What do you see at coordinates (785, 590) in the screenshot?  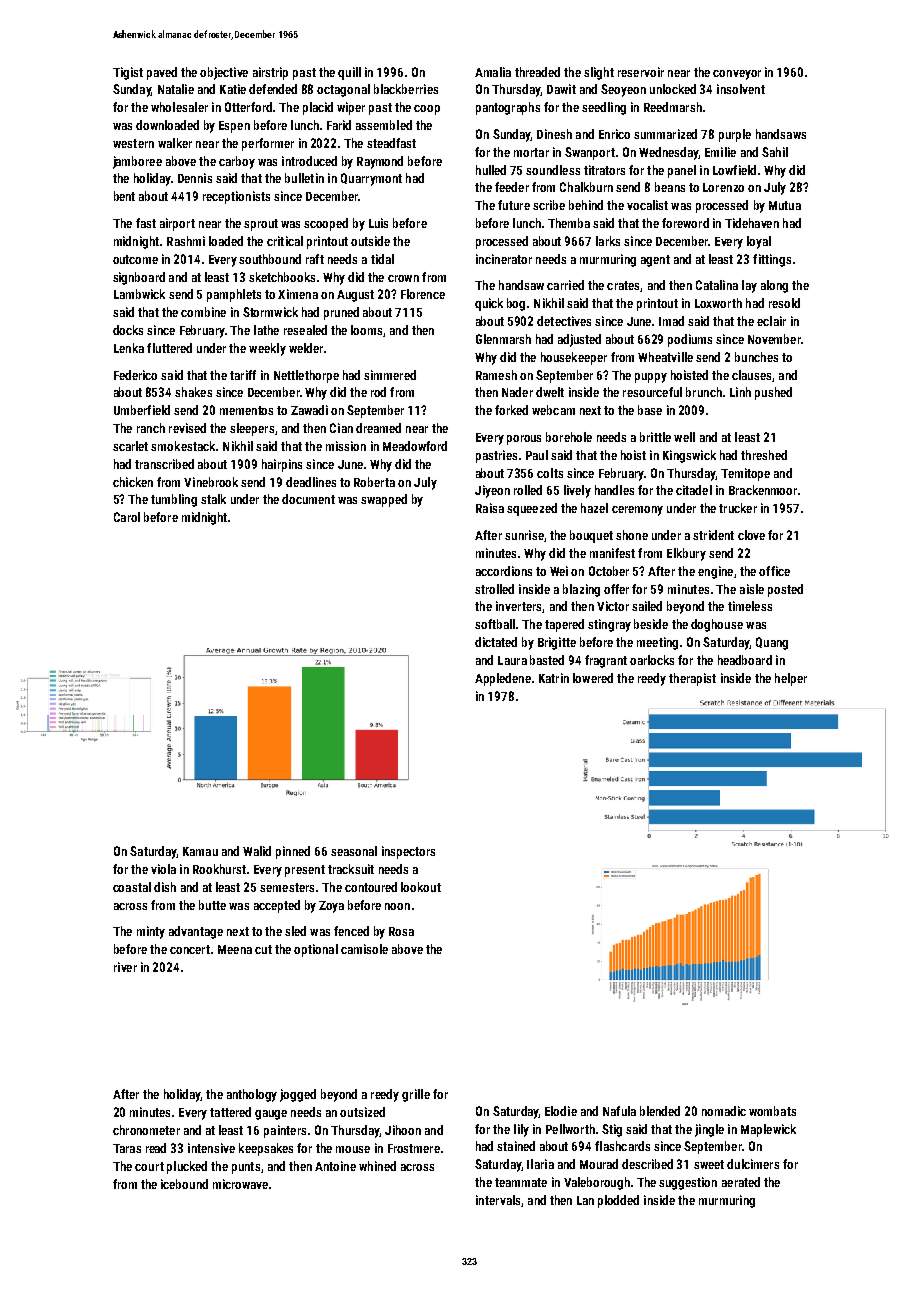 I see `posted` at bounding box center [785, 590].
